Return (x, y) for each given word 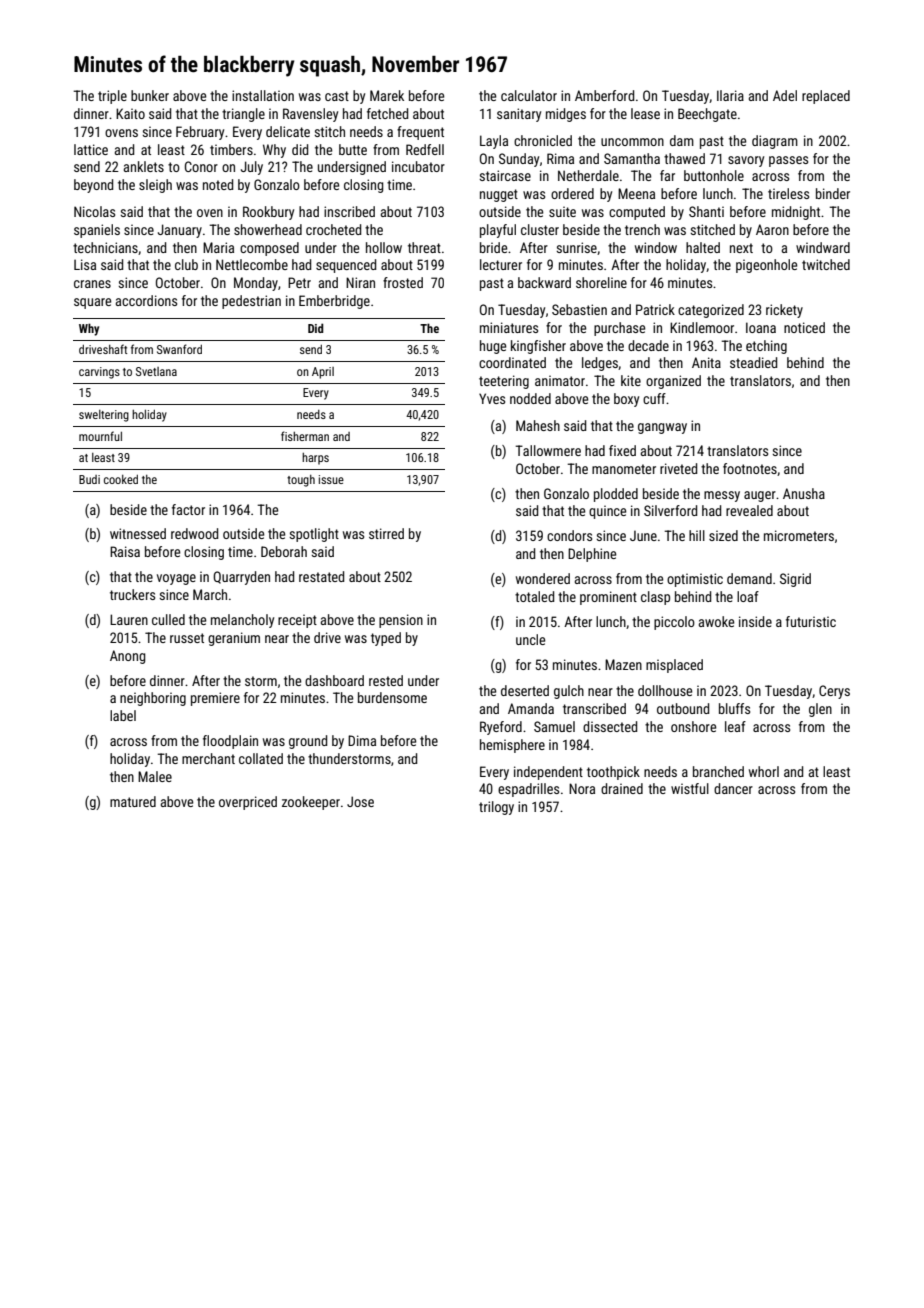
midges (566, 115)
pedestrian (251, 302)
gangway (662, 428)
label (123, 715)
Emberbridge (334, 302)
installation (263, 95)
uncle (530, 639)
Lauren (129, 619)
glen (820, 710)
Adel (785, 95)
